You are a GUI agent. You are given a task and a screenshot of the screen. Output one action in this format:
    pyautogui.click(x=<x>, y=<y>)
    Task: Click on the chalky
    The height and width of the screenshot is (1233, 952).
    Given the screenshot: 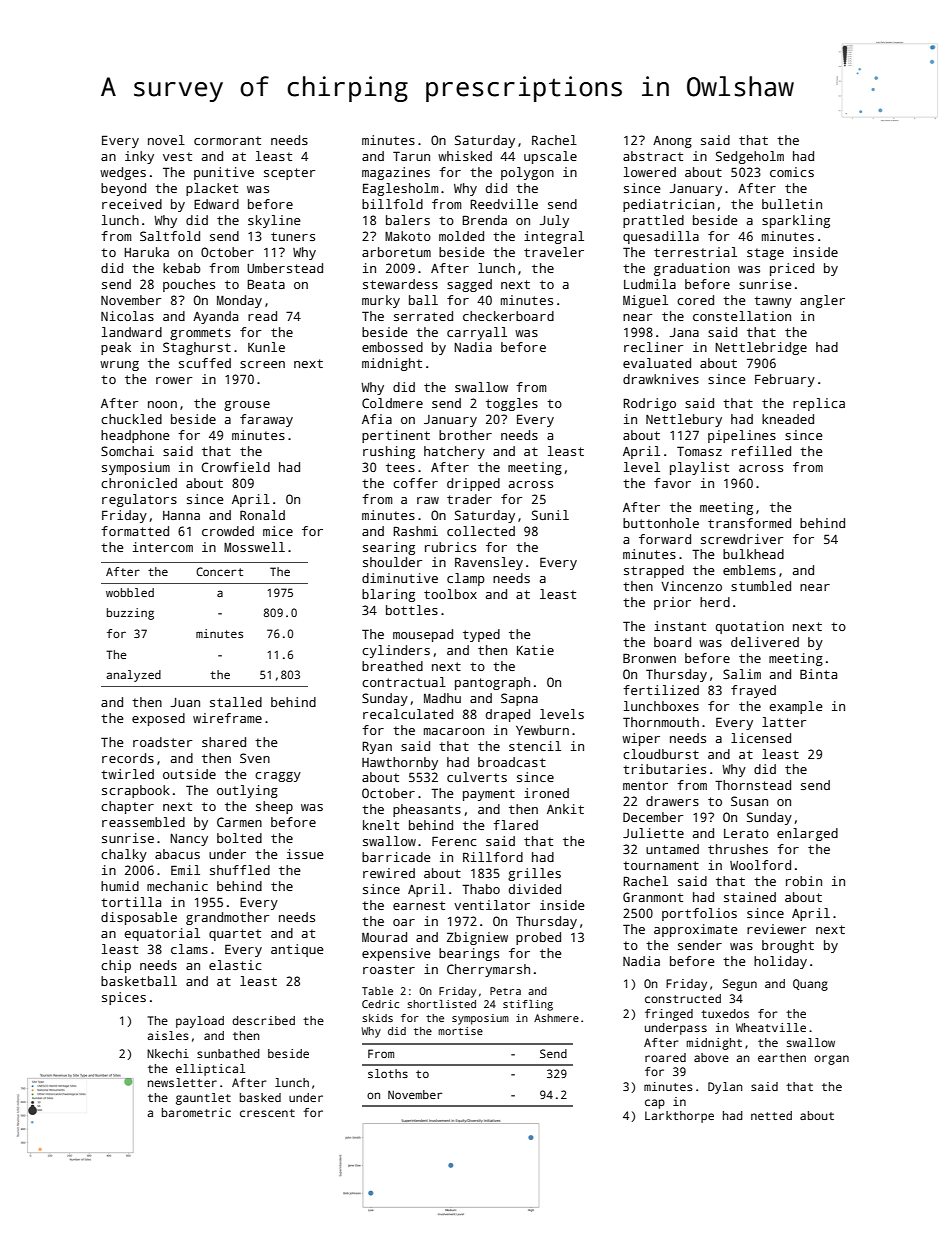 What is the action you would take?
    pyautogui.click(x=124, y=855)
